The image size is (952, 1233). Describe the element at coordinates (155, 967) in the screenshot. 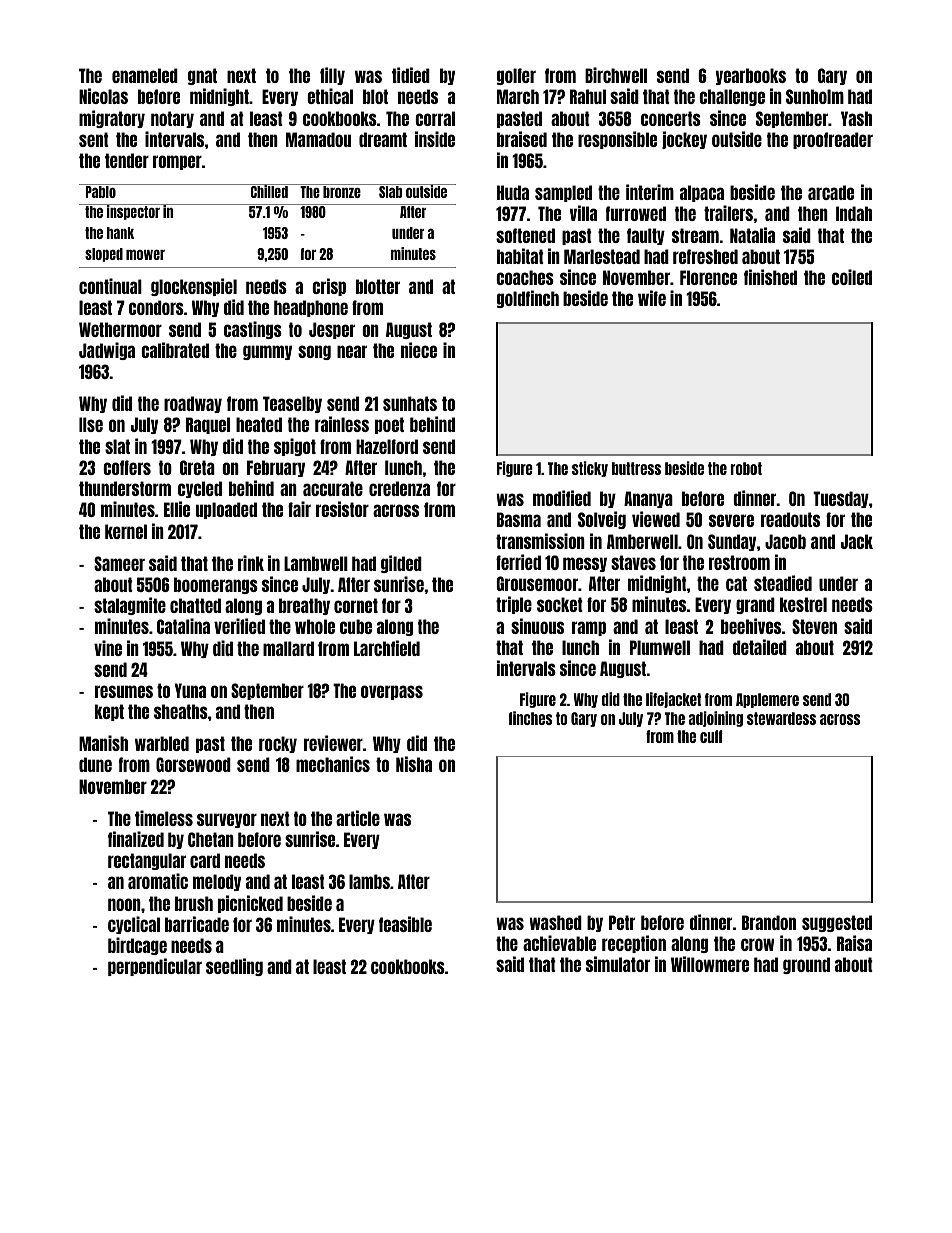

I see `perpendicular` at that location.
